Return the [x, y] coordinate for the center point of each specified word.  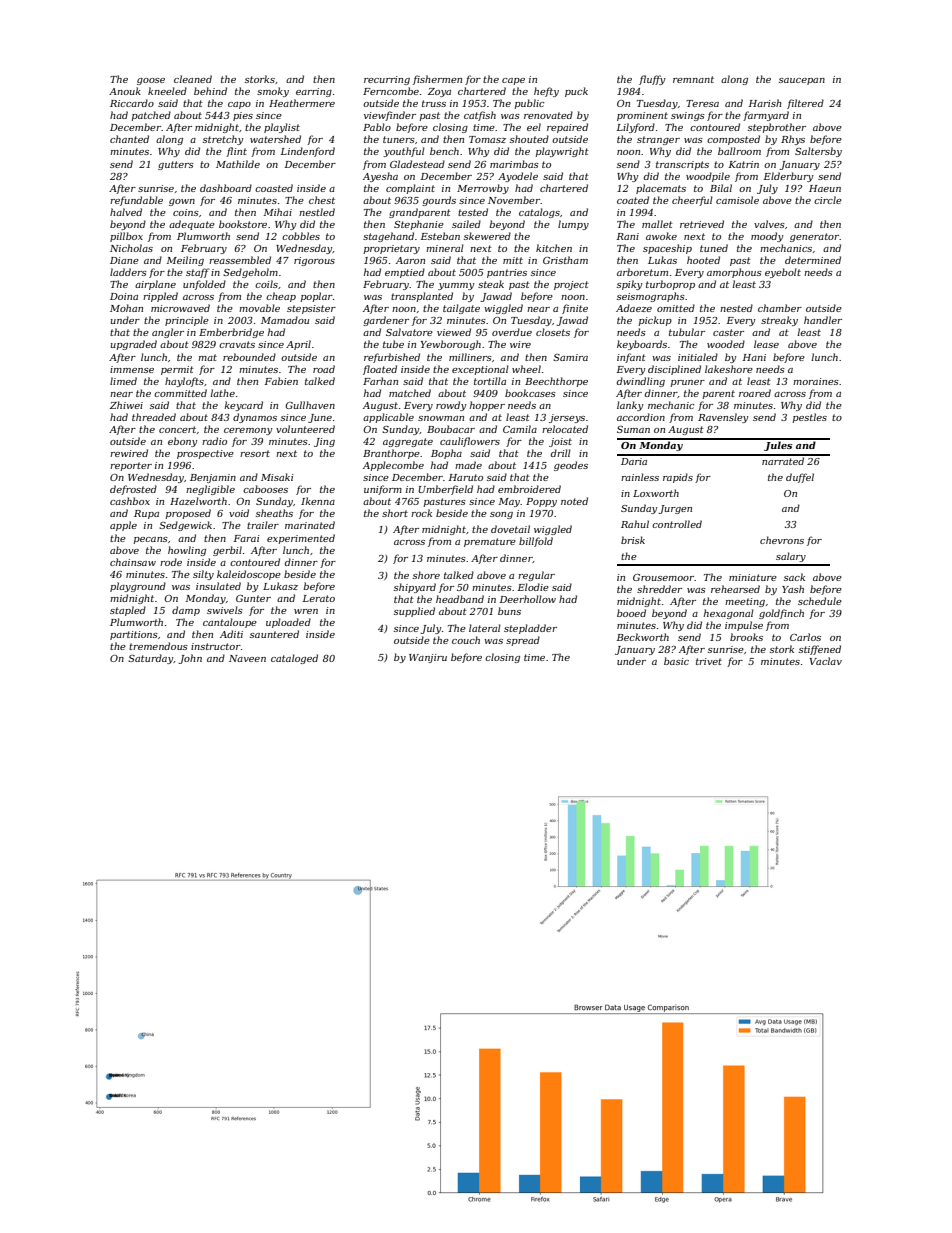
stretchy [223, 140]
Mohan [126, 308]
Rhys [793, 140]
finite [575, 309]
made [468, 465]
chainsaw [133, 562]
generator [814, 237]
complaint [410, 189]
